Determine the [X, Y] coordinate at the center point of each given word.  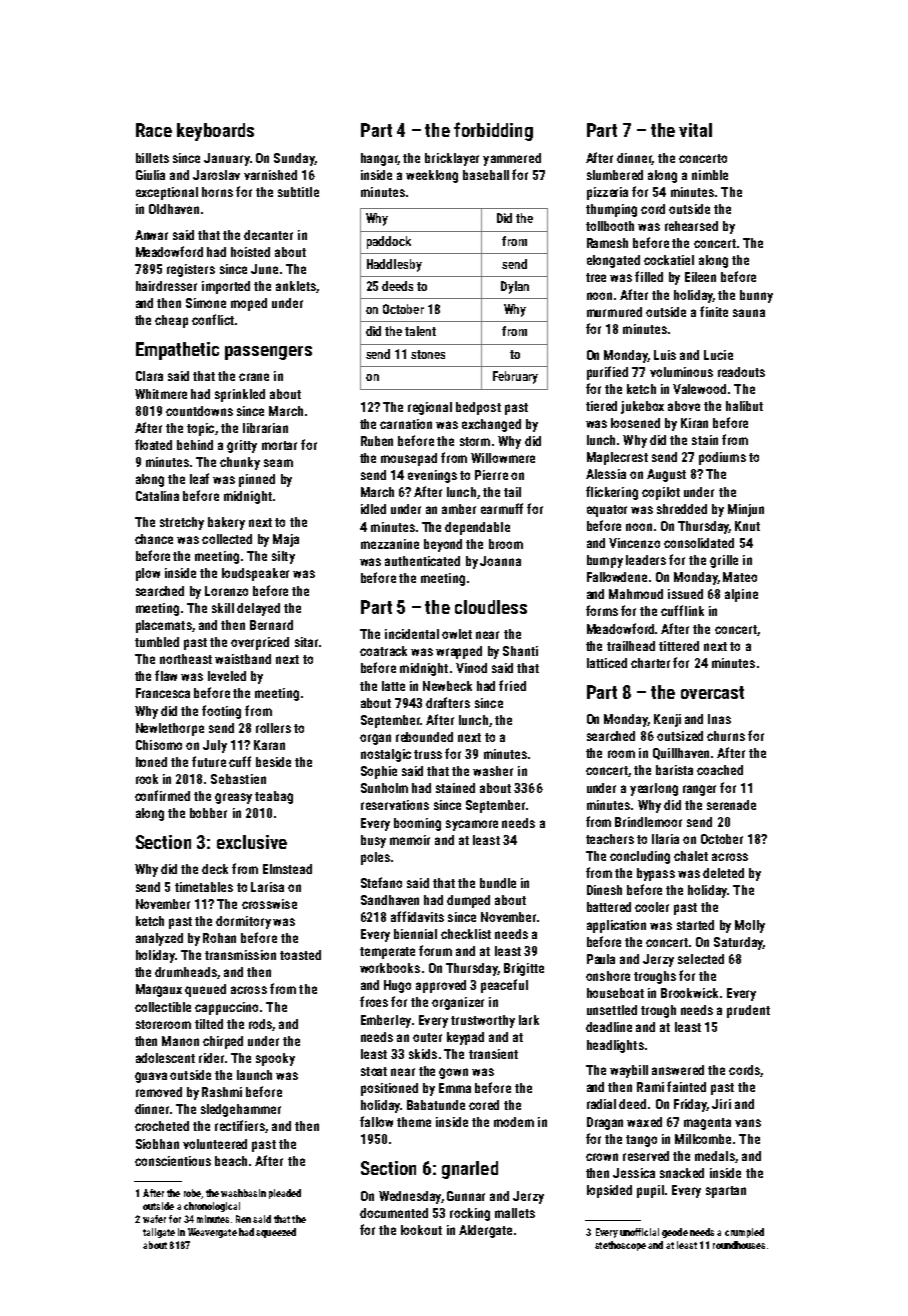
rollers [273, 728]
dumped [468, 901]
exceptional [167, 193]
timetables [204, 887]
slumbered [615, 175]
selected [701, 959]
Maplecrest [617, 458]
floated [153, 444]
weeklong [432, 176]
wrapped [459, 652]
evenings [432, 476]
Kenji [667, 720]
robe [192, 1193]
